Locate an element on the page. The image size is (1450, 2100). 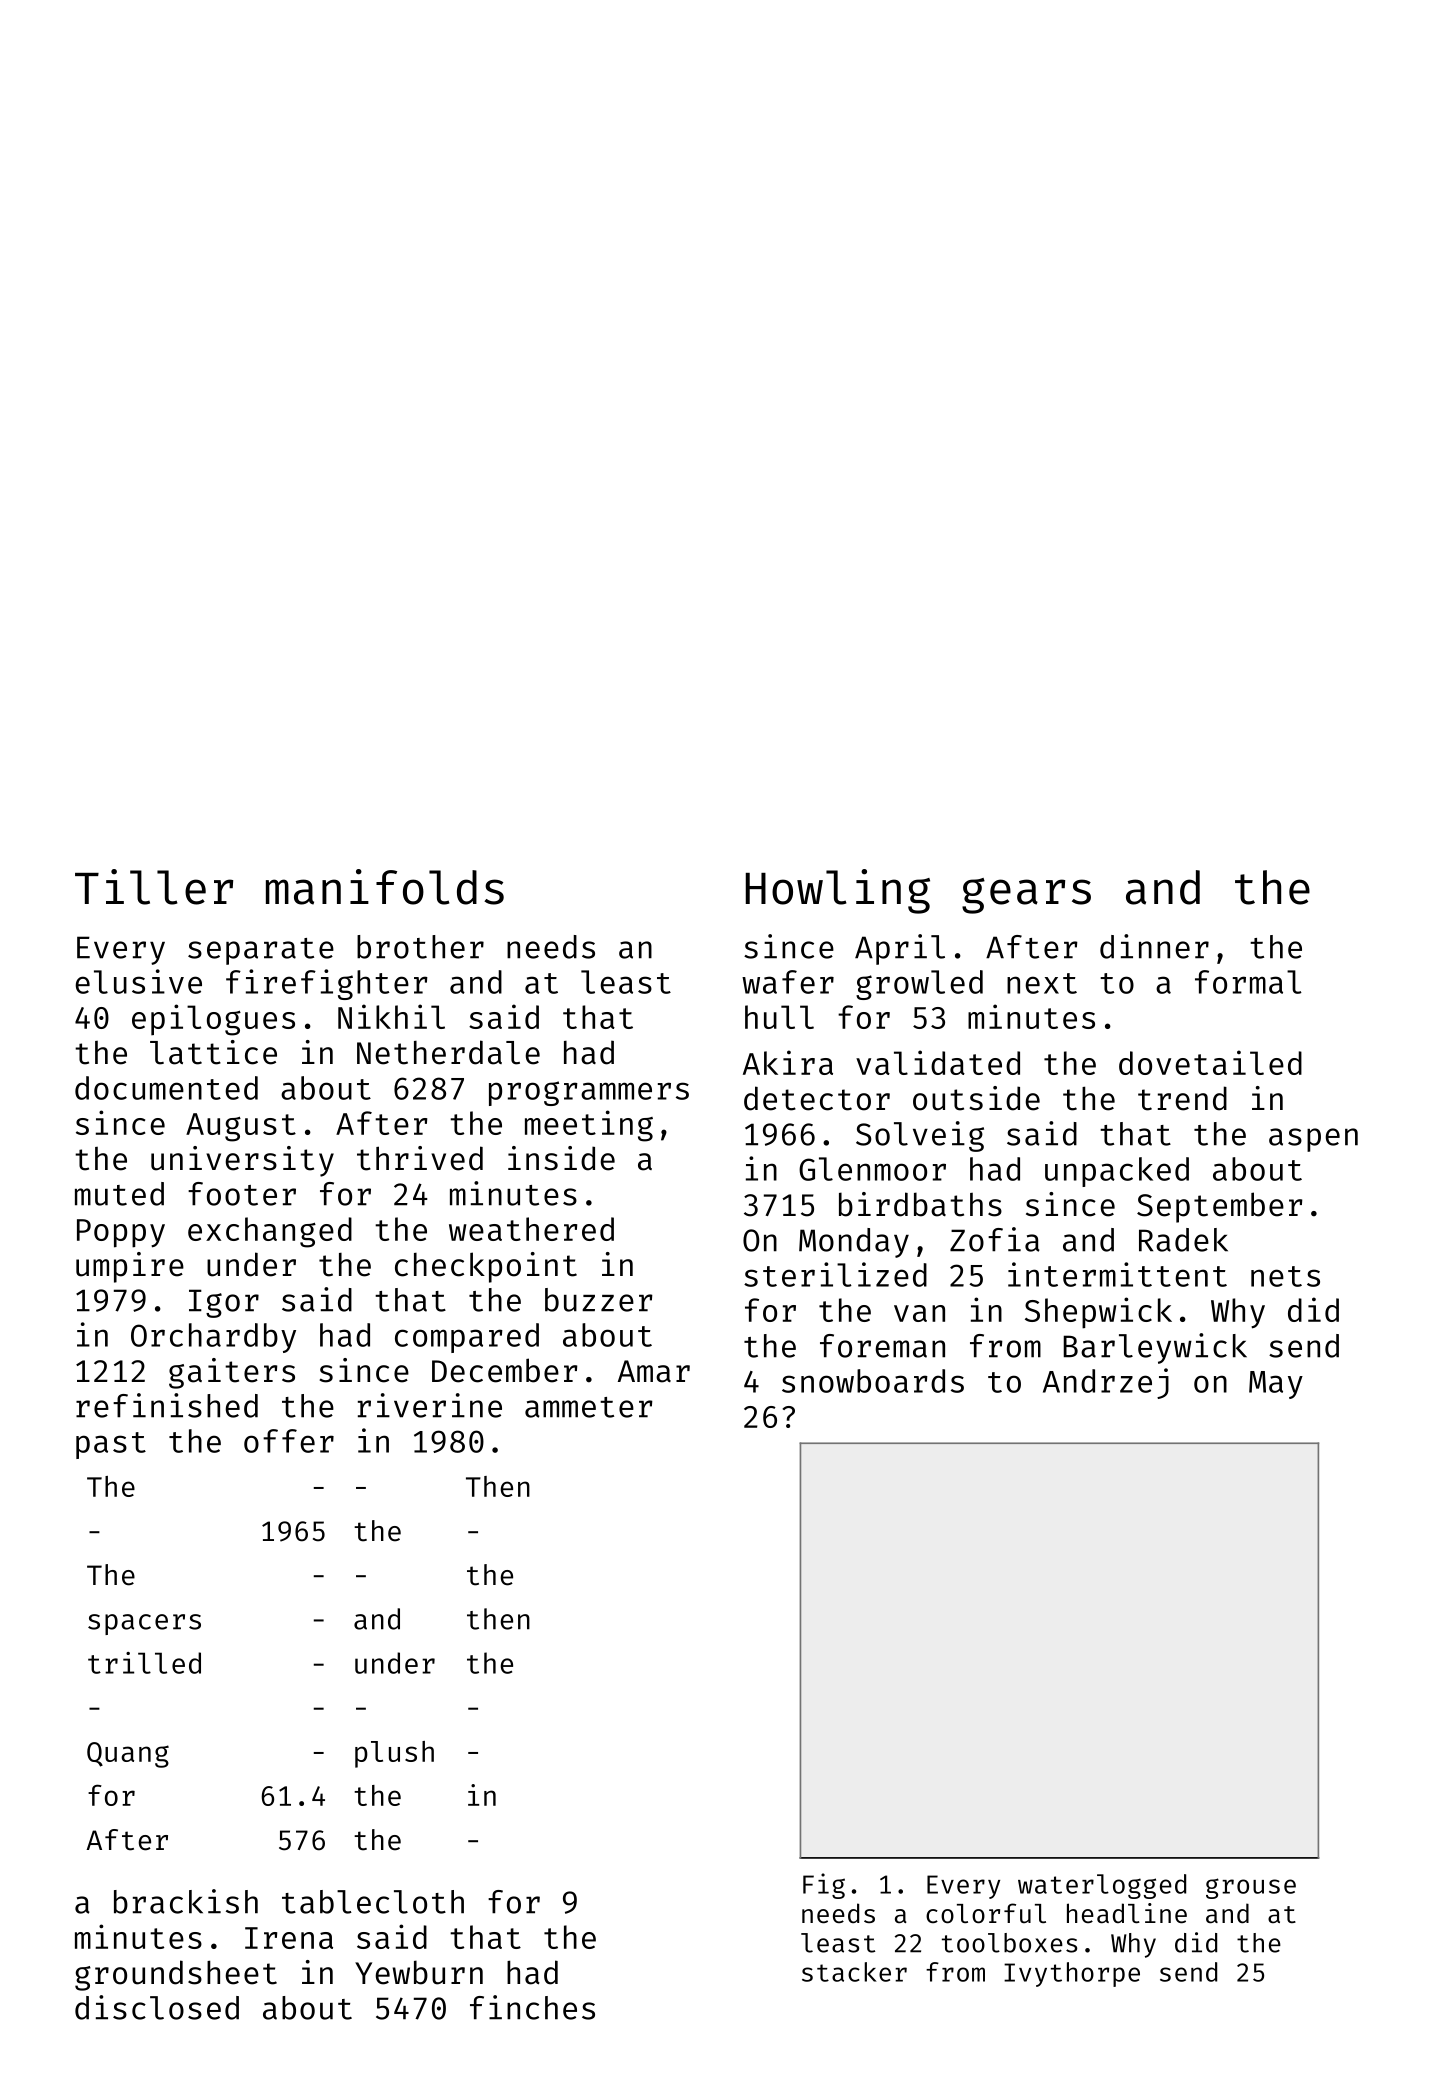
plush is located at coordinates (394, 1754).
